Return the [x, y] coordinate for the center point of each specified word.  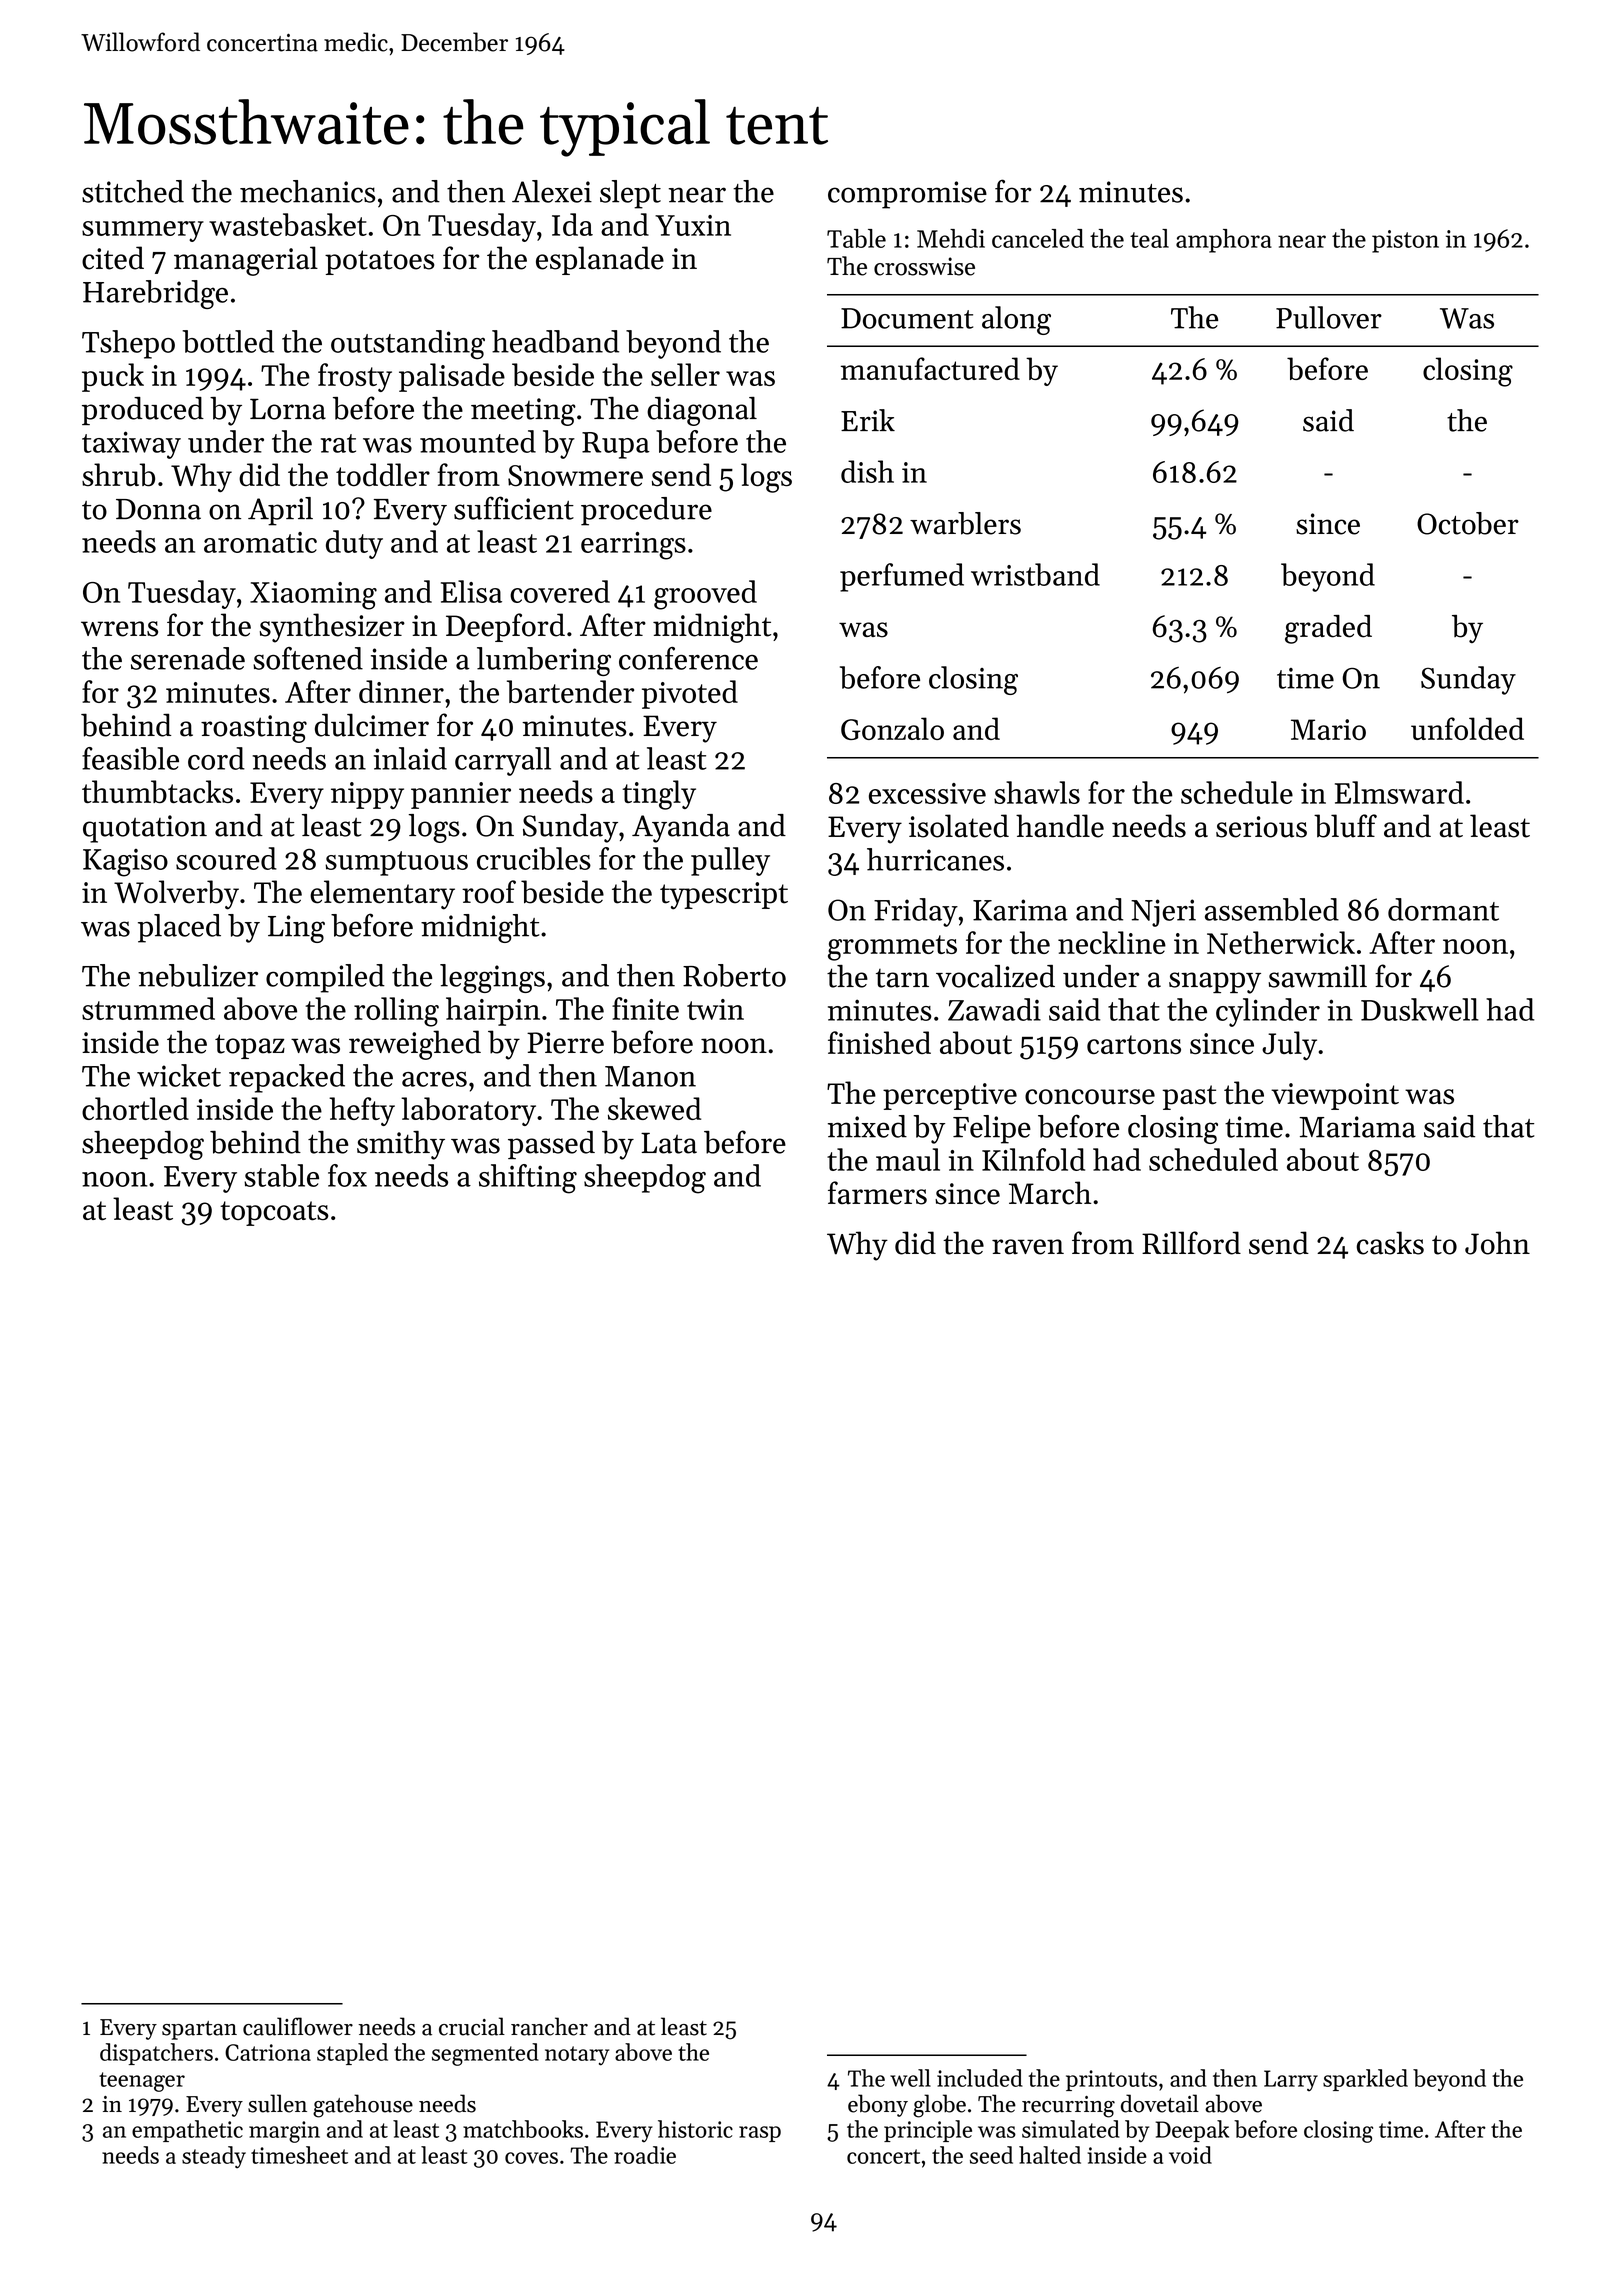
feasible [130, 758]
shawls [1037, 792]
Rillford [1191, 1243]
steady [214, 2157]
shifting [528, 1179]
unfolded [1467, 728]
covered [560, 591]
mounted [478, 441]
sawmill [1317, 976]
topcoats [274, 1213]
